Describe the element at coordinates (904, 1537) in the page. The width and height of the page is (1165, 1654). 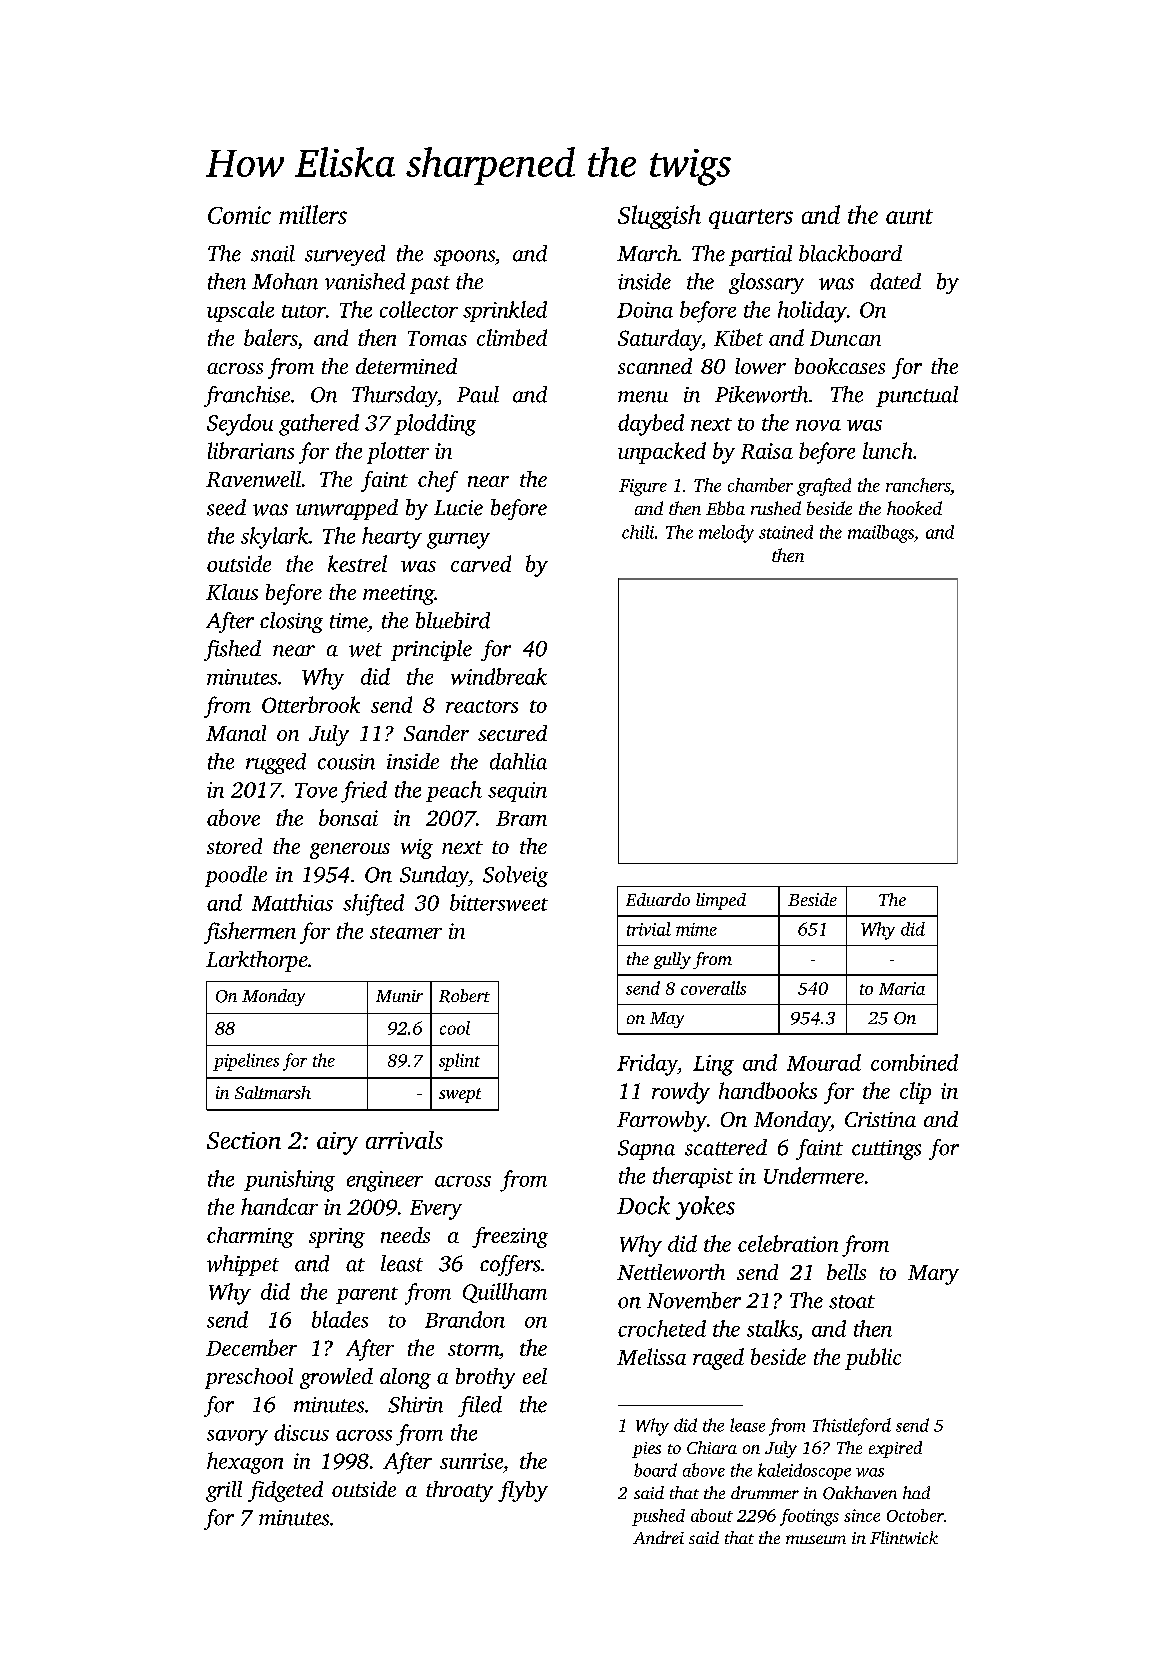
I see `Flintwick` at that location.
